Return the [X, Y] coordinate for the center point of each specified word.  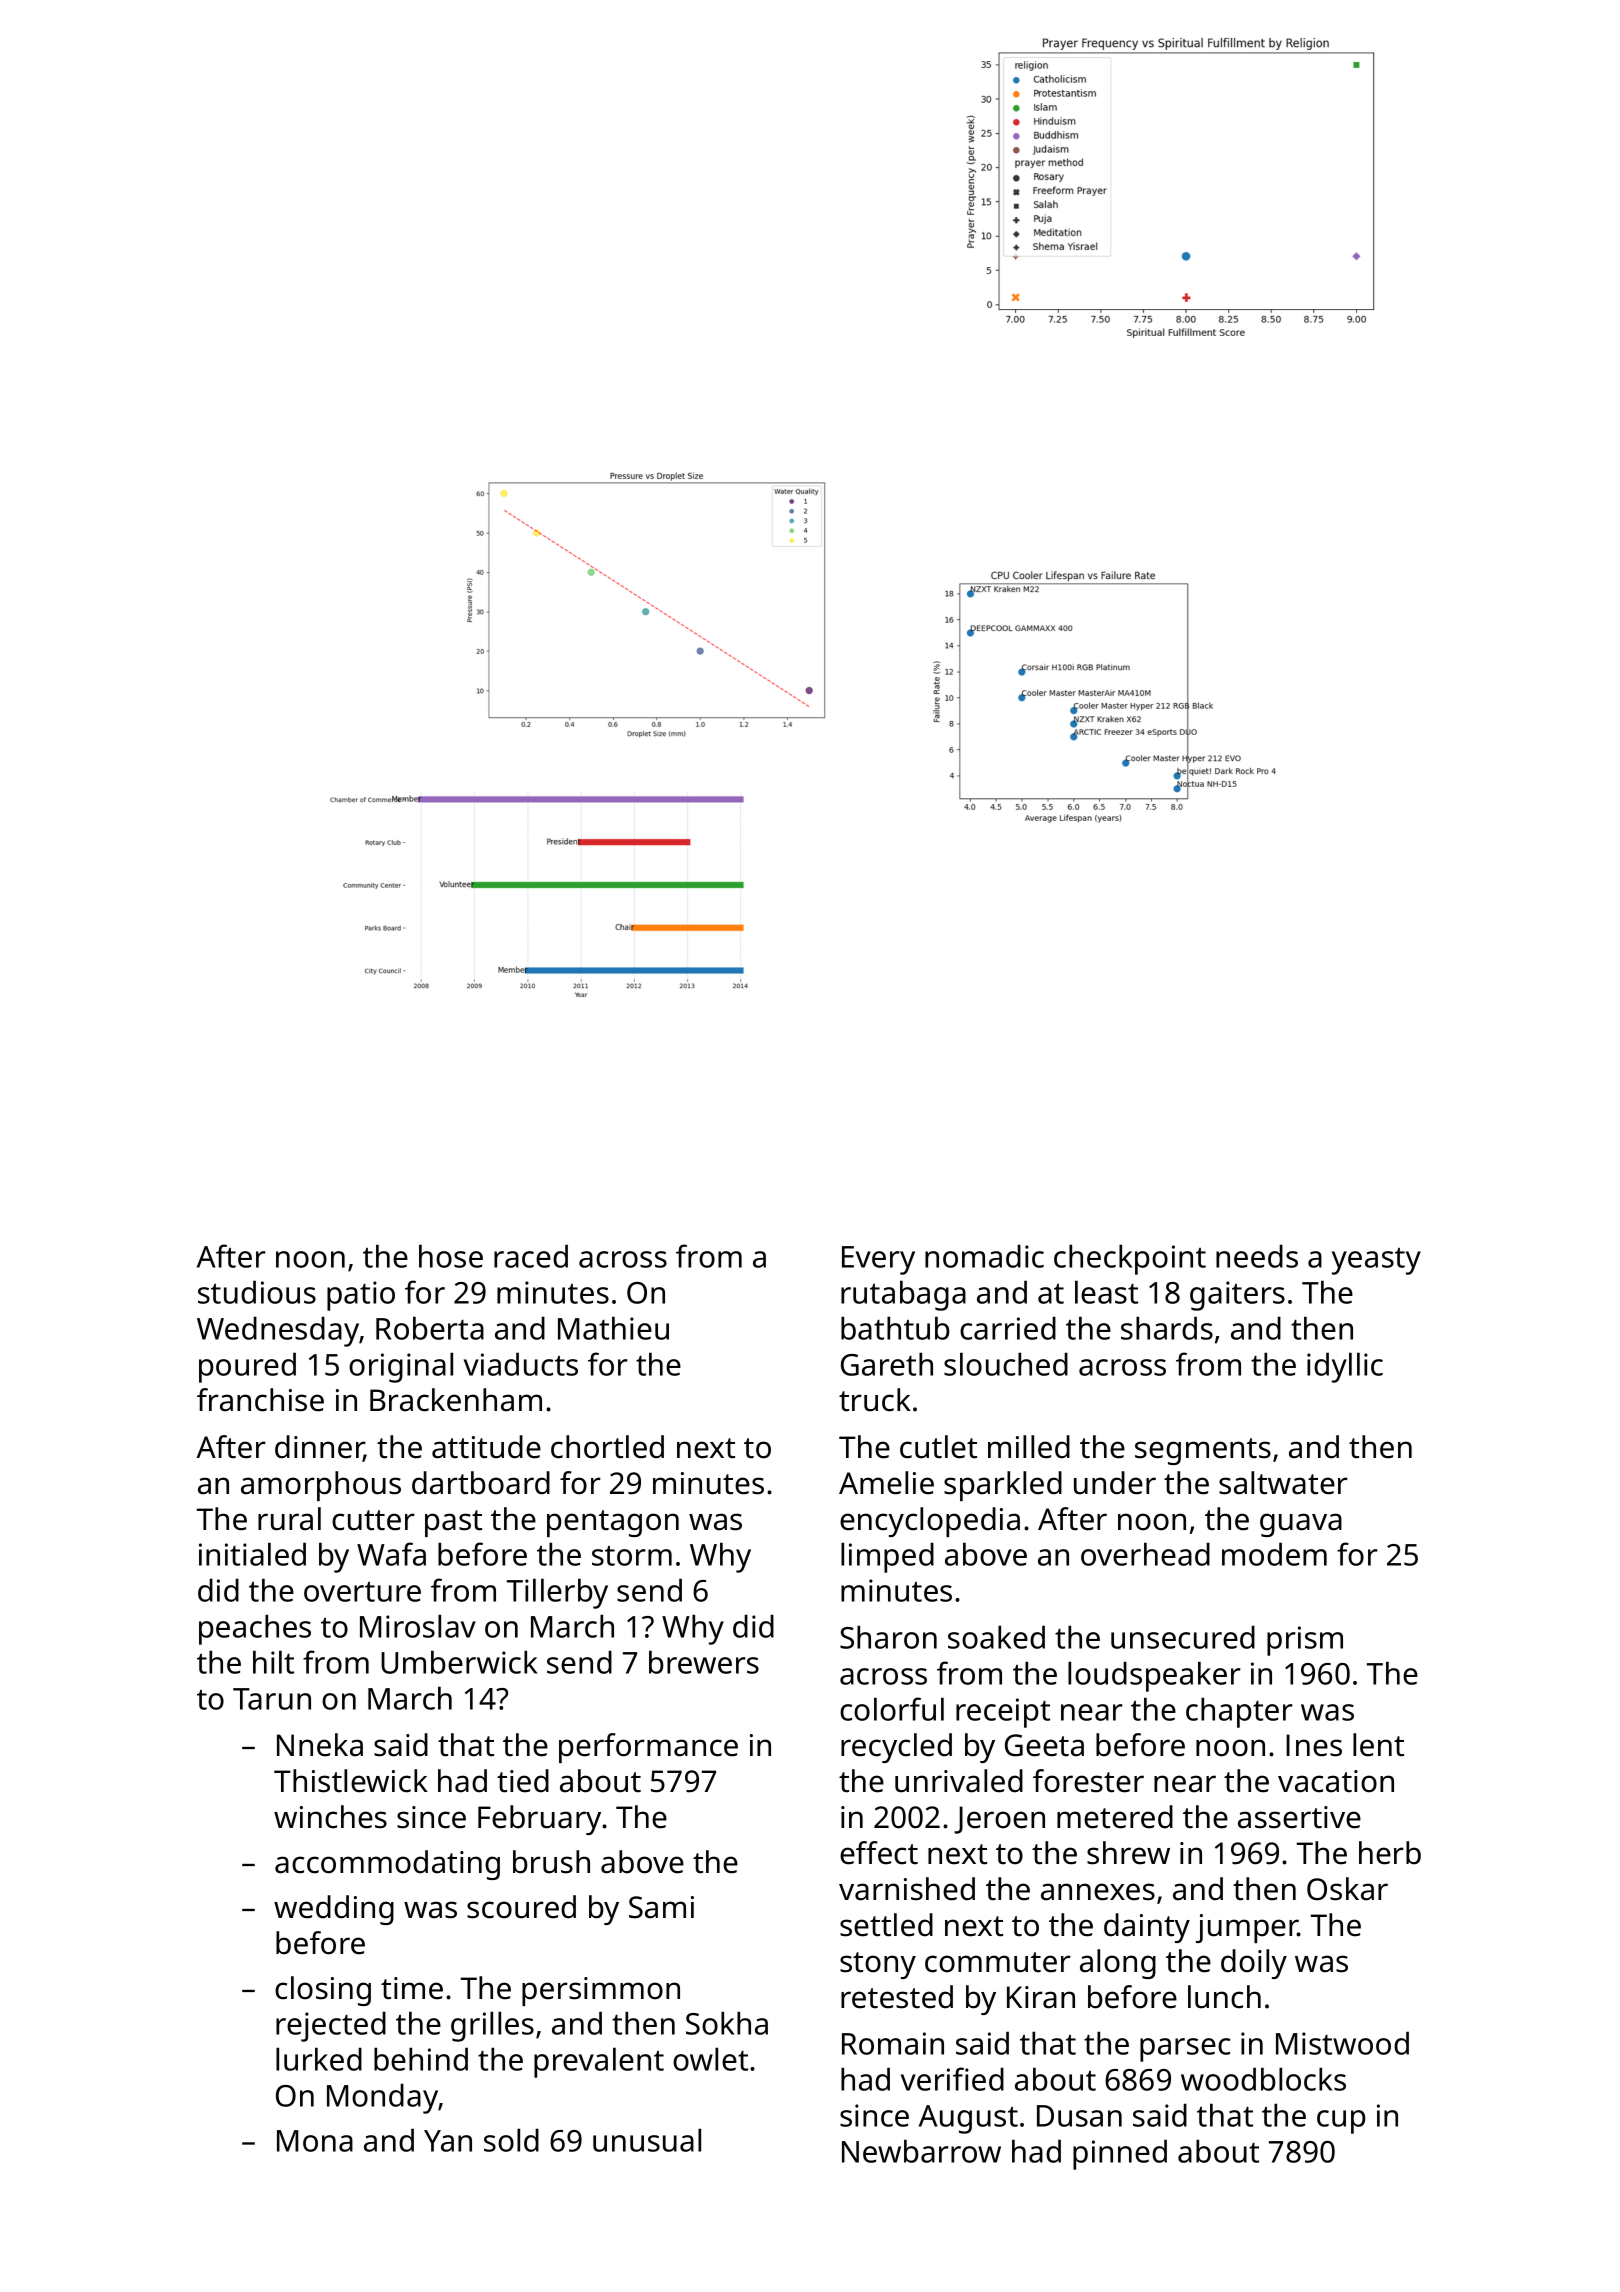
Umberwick [459, 1662]
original [401, 1367]
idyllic [1345, 1367]
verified [952, 2079]
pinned [1120, 2154]
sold [511, 2140]
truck [875, 1400]
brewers [704, 1662]
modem [1274, 1554]
